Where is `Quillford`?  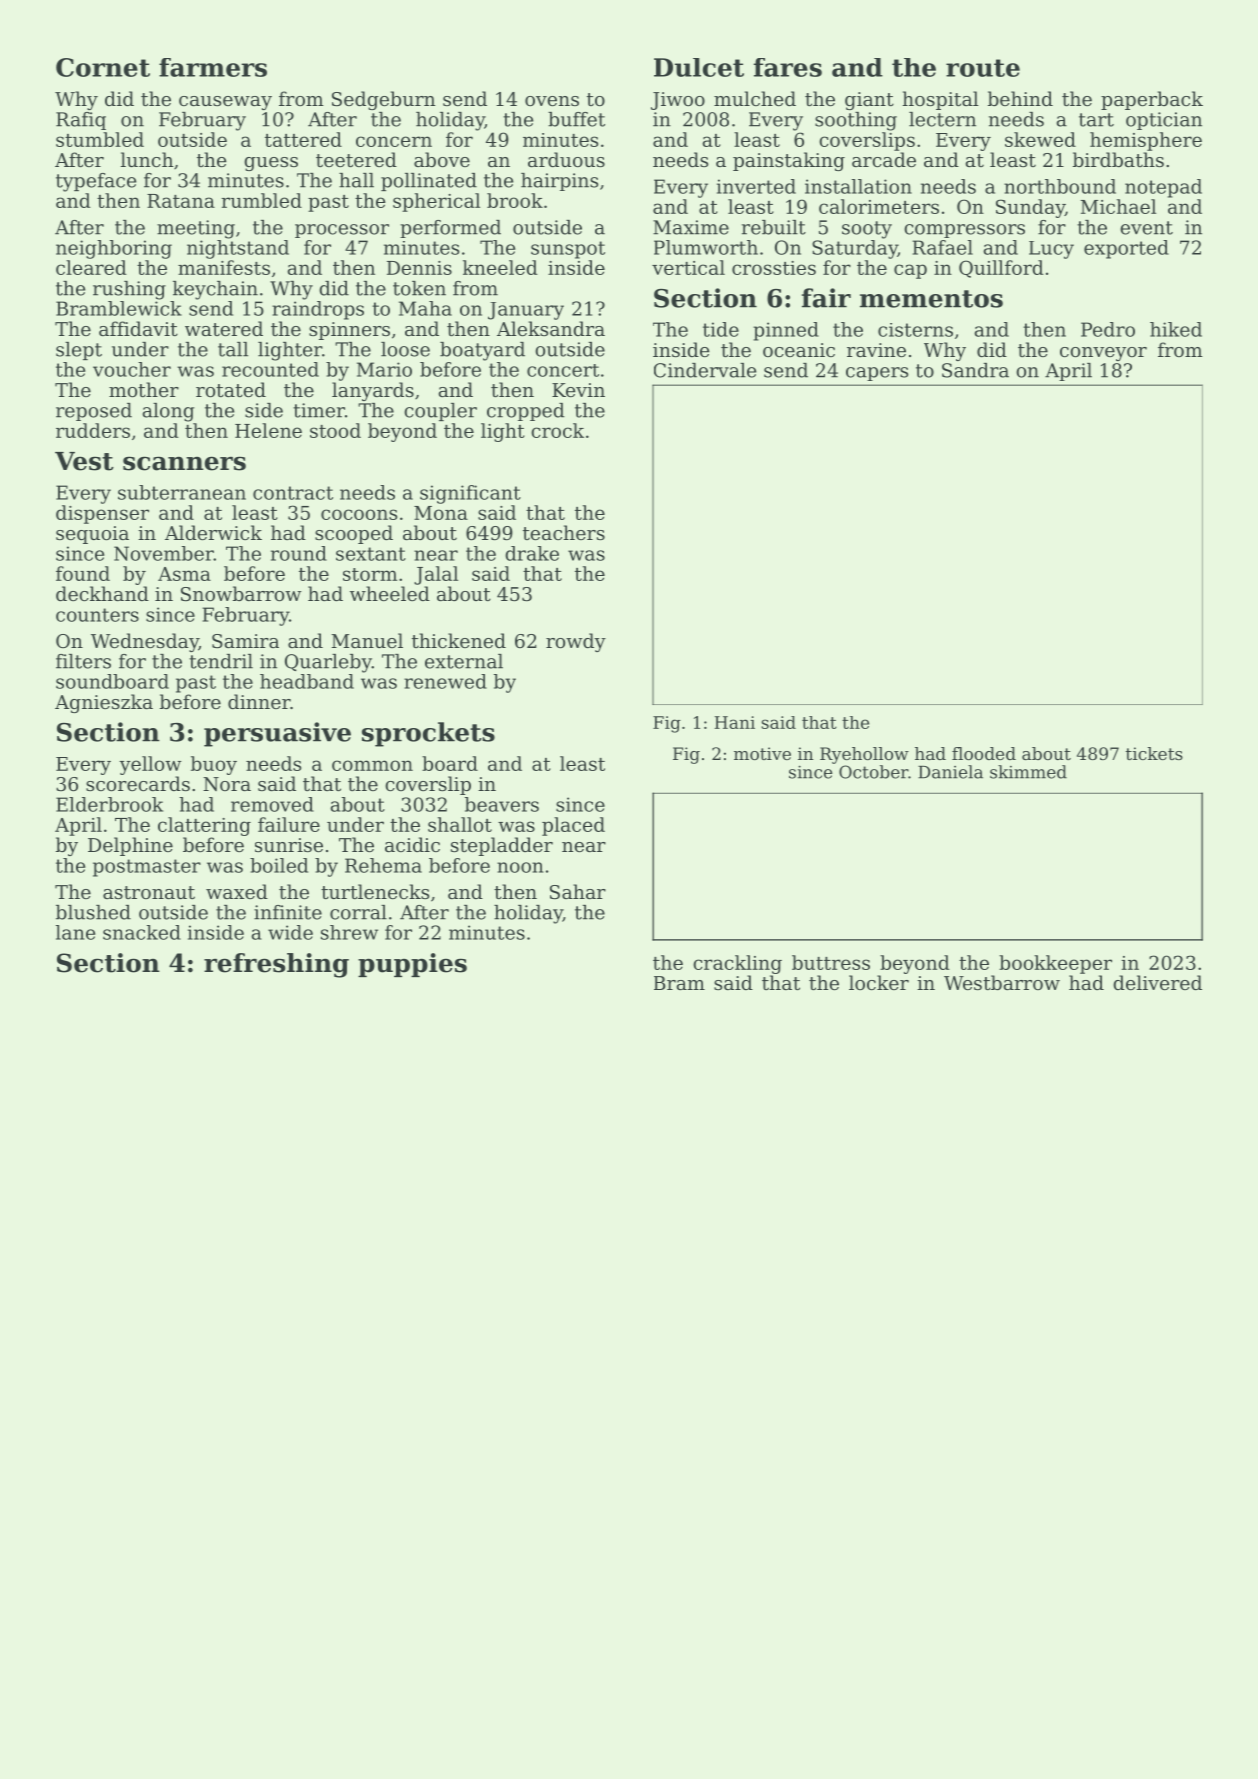 Quillford is located at coordinates (1001, 269).
